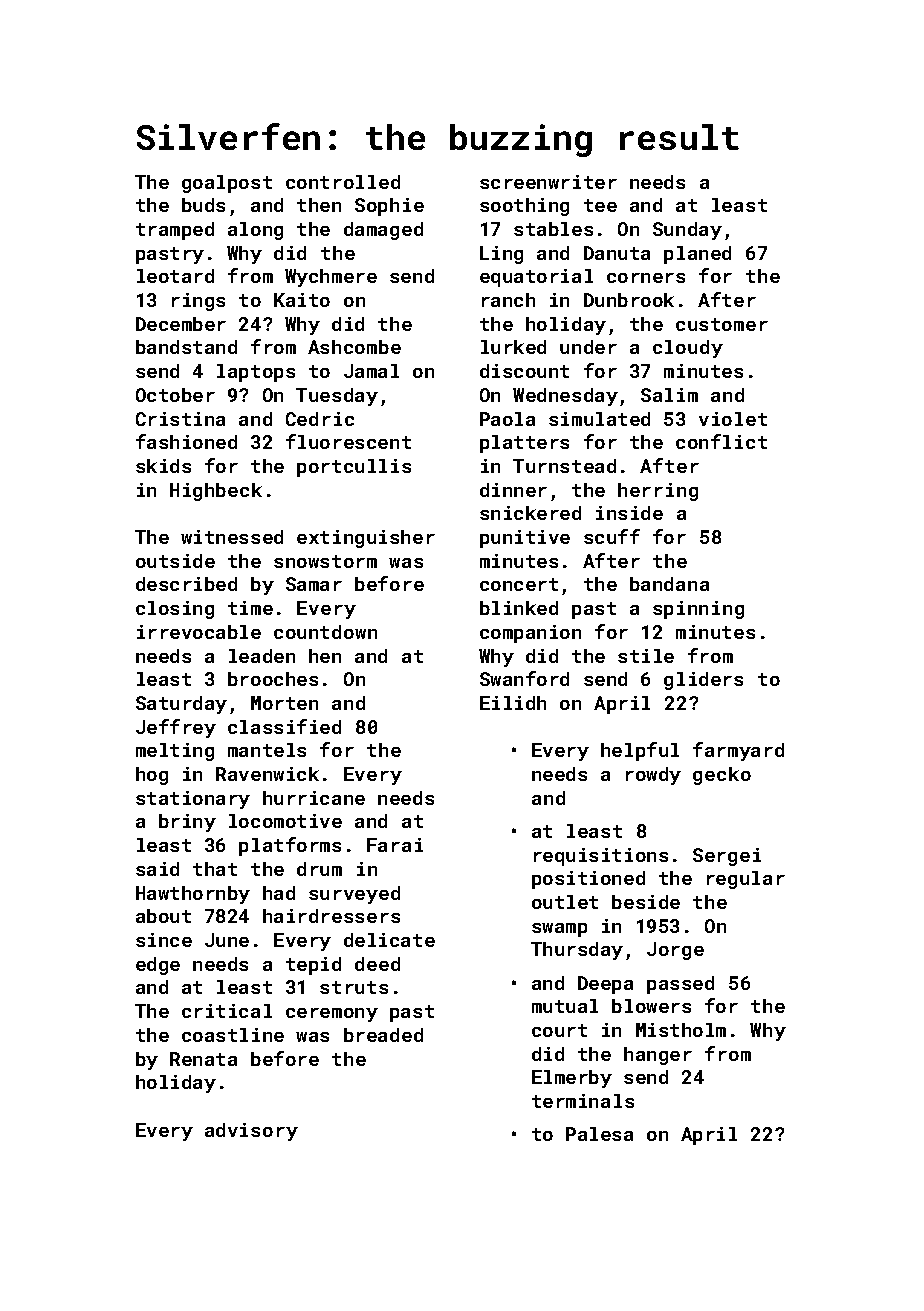 This document has width=924, height=1311. What do you see at coordinates (688, 349) in the document?
I see `cloudy` at bounding box center [688, 349].
